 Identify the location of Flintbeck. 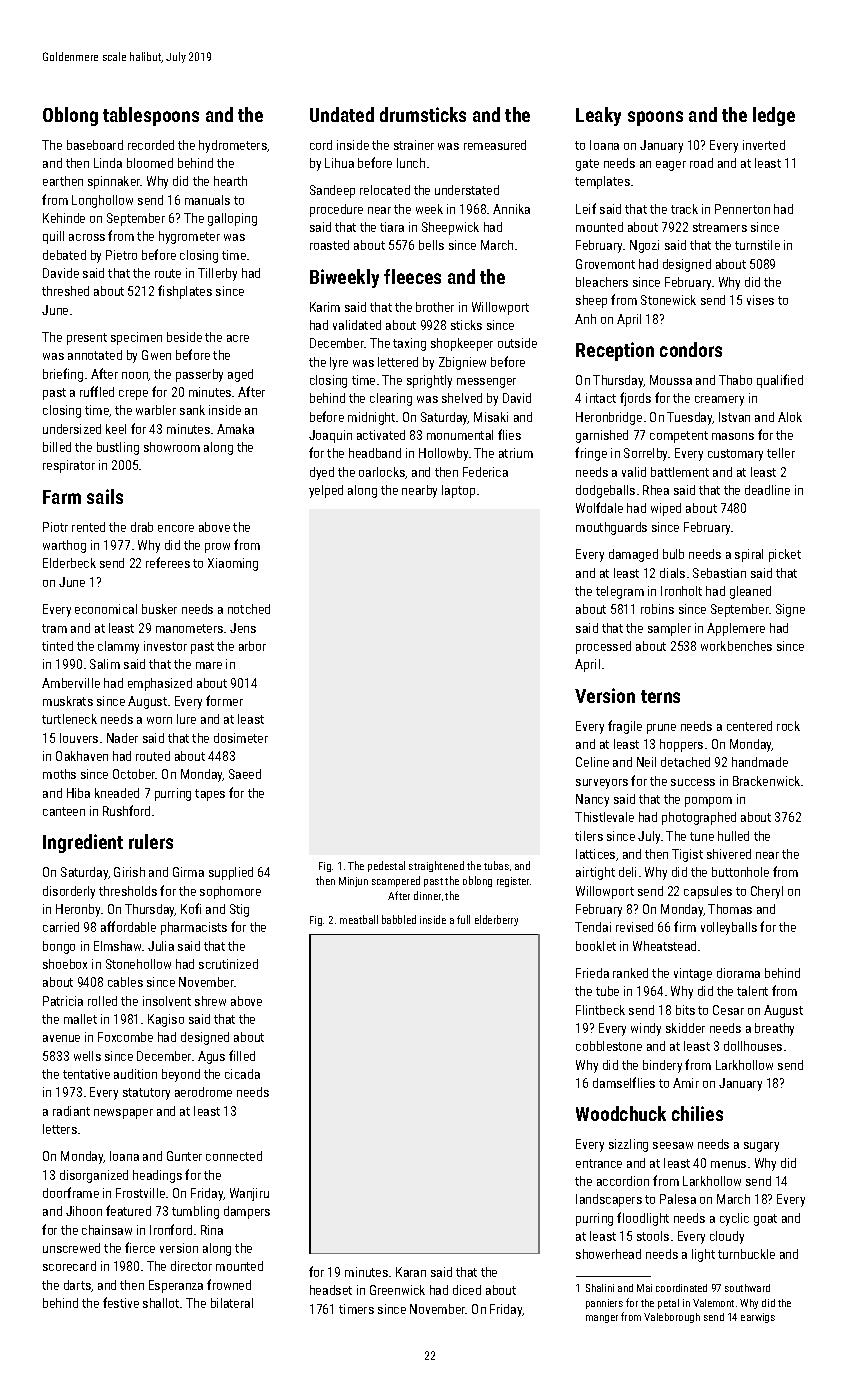
(600, 1010).
